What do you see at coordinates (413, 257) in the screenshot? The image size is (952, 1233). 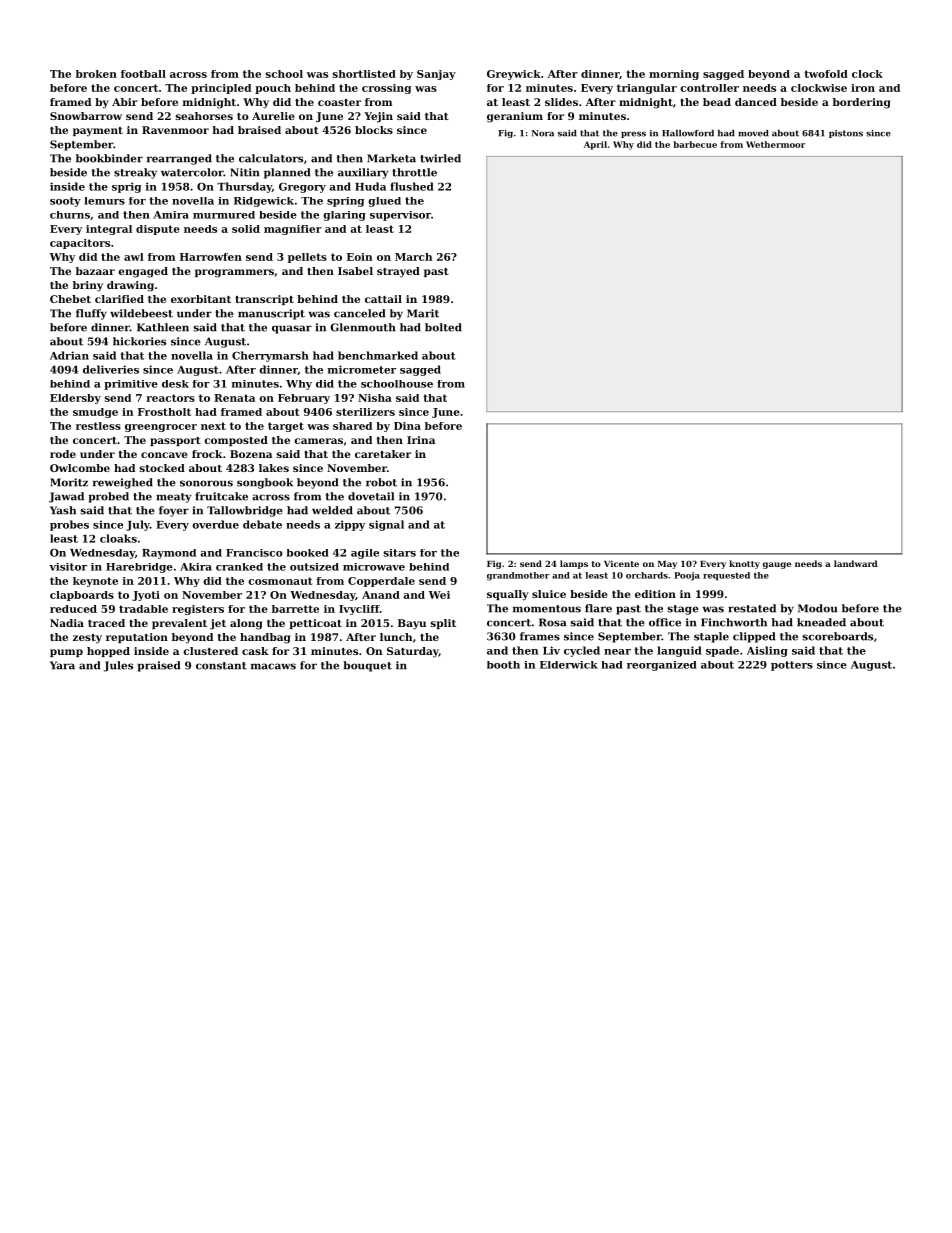 I see `March` at bounding box center [413, 257].
